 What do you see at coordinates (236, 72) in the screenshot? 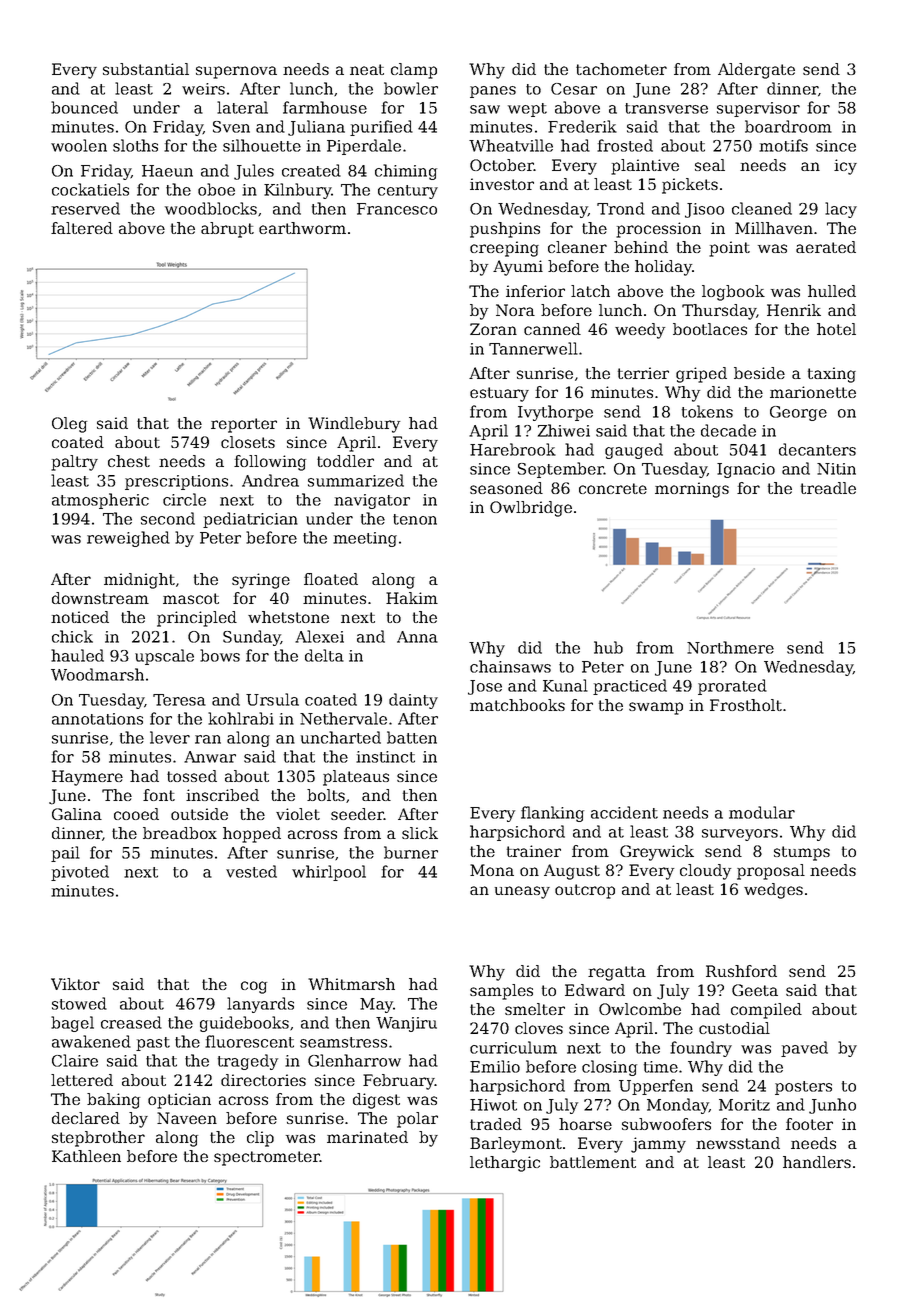
I see `supernova` at bounding box center [236, 72].
